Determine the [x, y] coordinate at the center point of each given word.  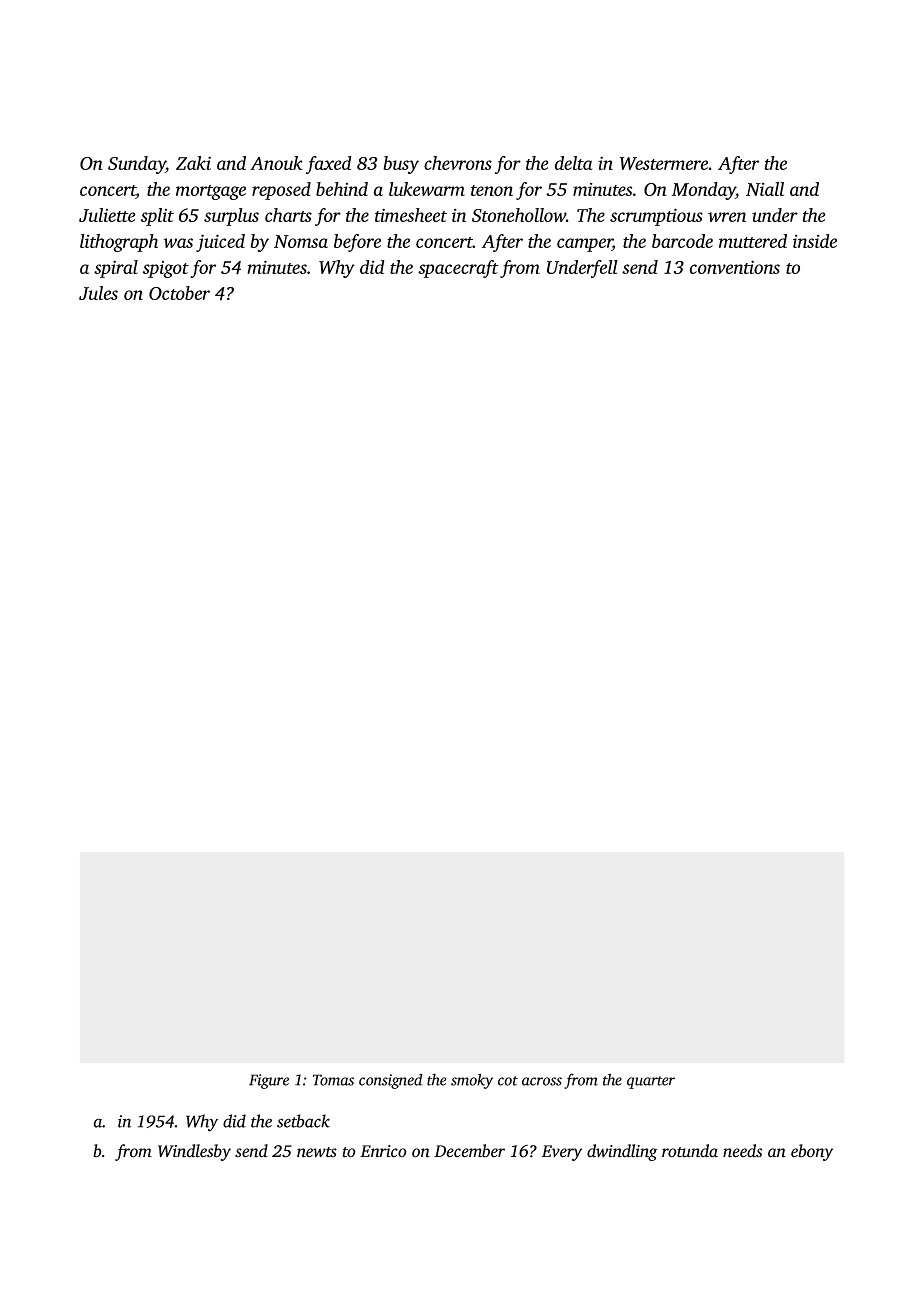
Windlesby [194, 1152]
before [357, 243]
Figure [269, 1081]
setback [303, 1121]
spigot [166, 269]
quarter [651, 1082]
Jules [98, 293]
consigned [390, 1081]
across [542, 1081]
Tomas [333, 1080]
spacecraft [458, 269]
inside [815, 241]
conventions [734, 267]
